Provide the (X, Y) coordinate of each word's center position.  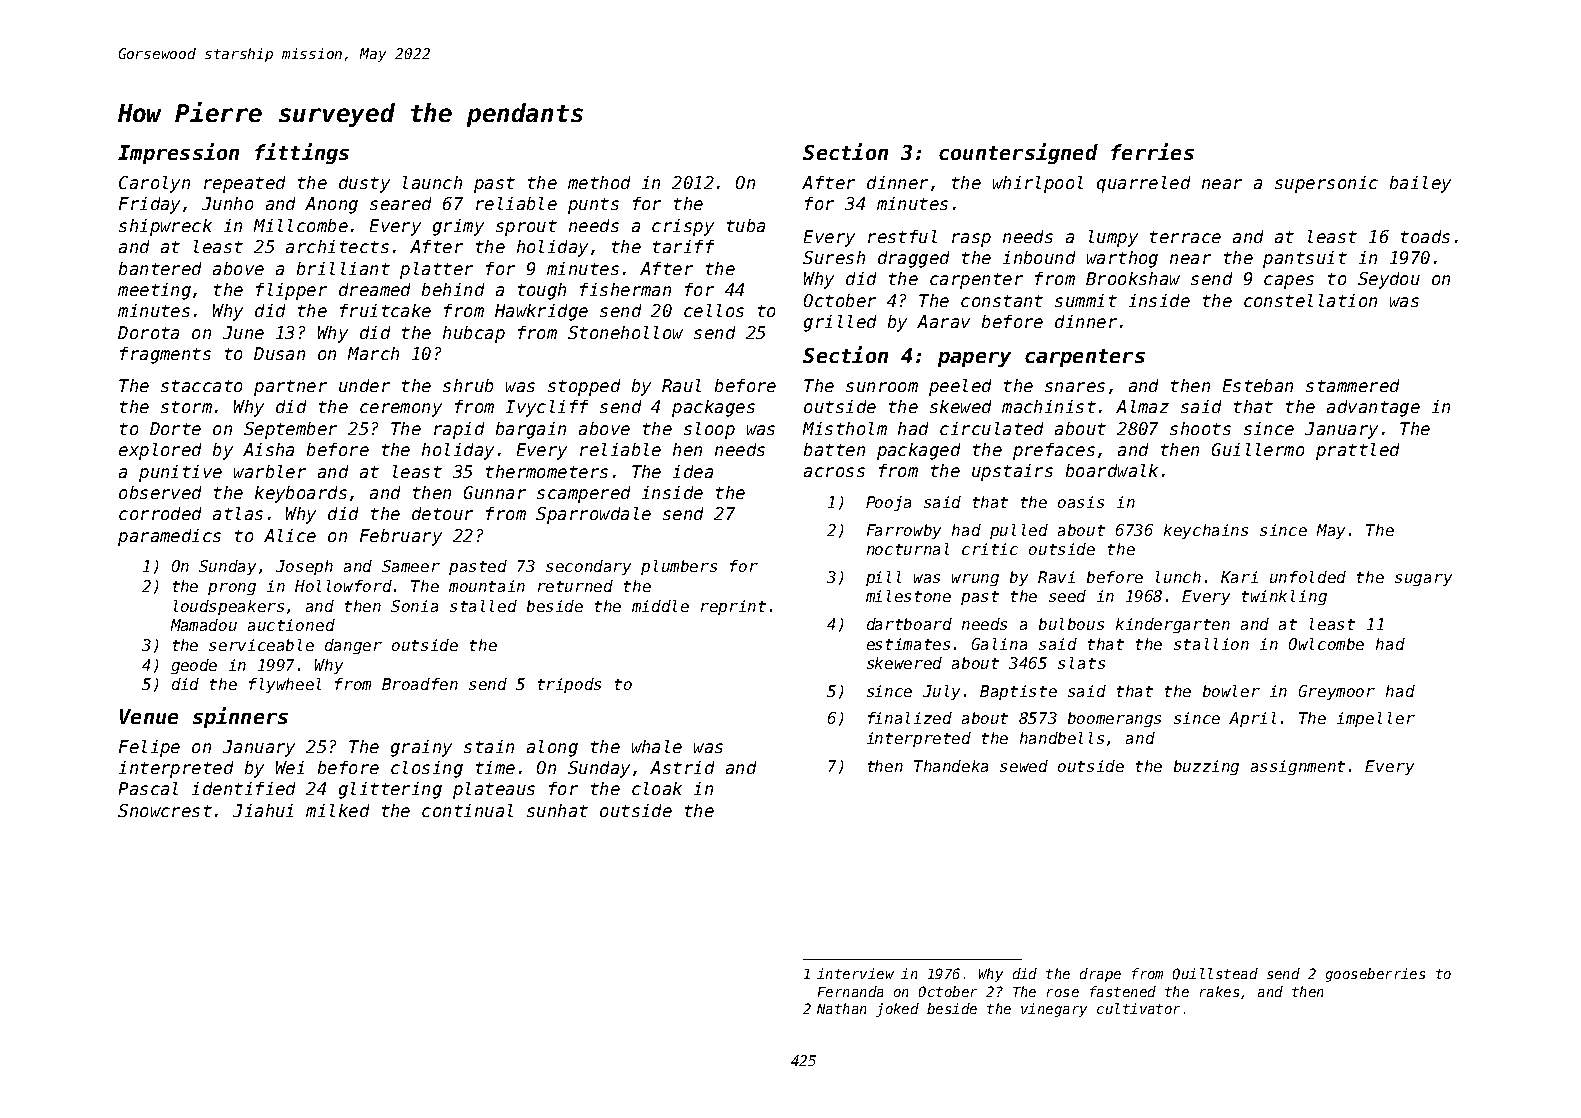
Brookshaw (1133, 278)
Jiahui (263, 810)
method (599, 182)
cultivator (1138, 1008)
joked (897, 1010)
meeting (154, 291)
